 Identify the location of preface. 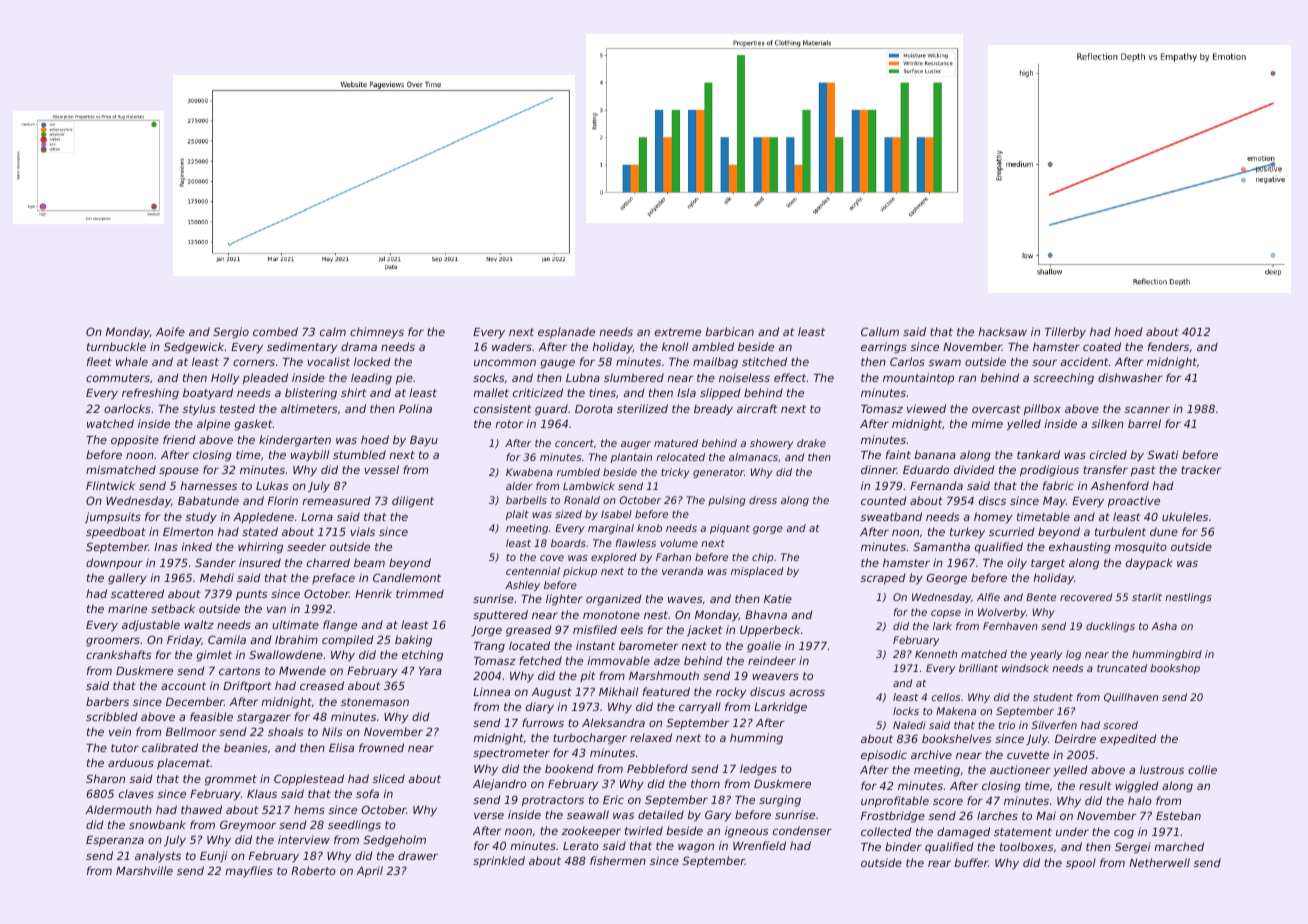
(333, 578).
